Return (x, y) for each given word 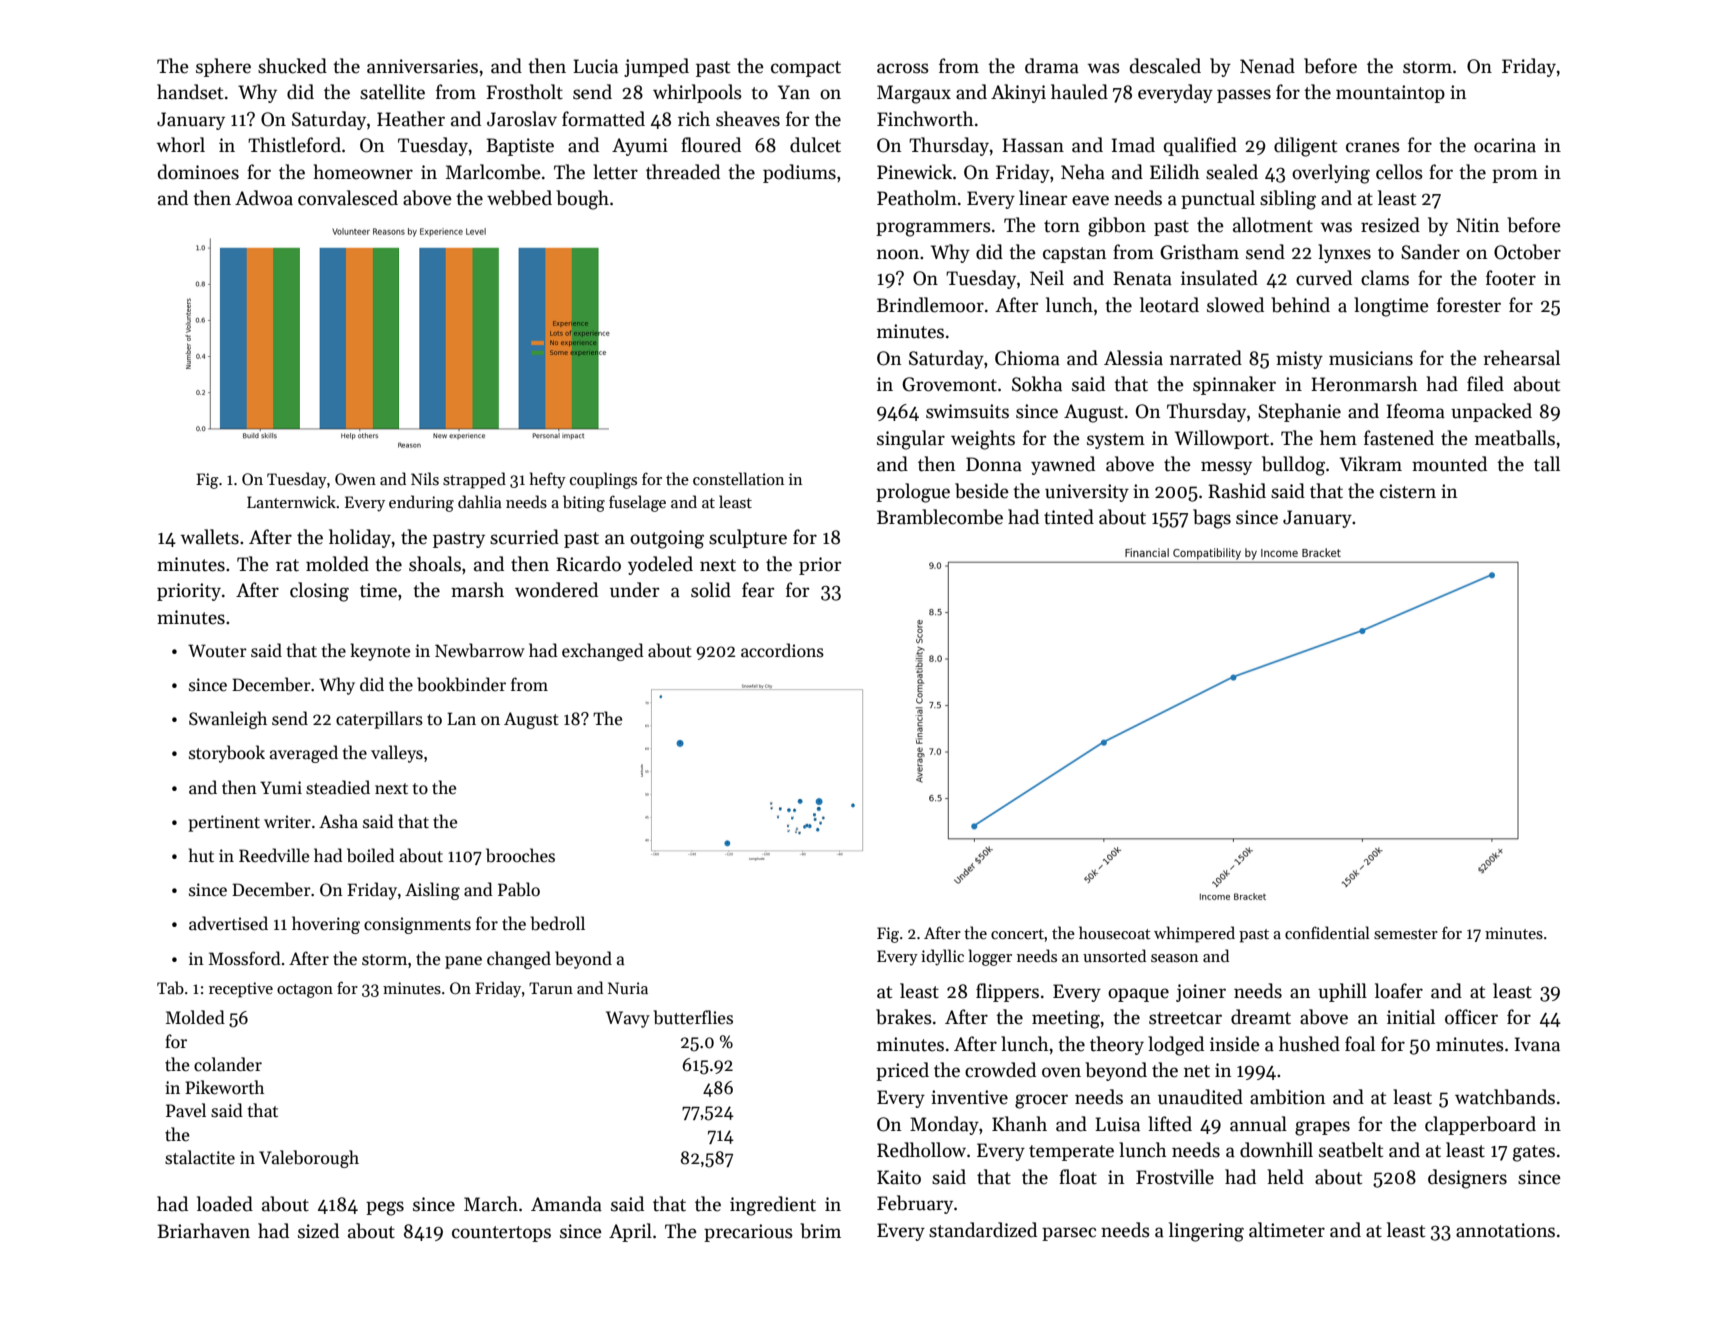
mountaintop (1390, 94)
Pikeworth (224, 1087)
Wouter (217, 651)
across (903, 68)
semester (1406, 934)
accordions (782, 650)
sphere (223, 67)
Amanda (566, 1204)
